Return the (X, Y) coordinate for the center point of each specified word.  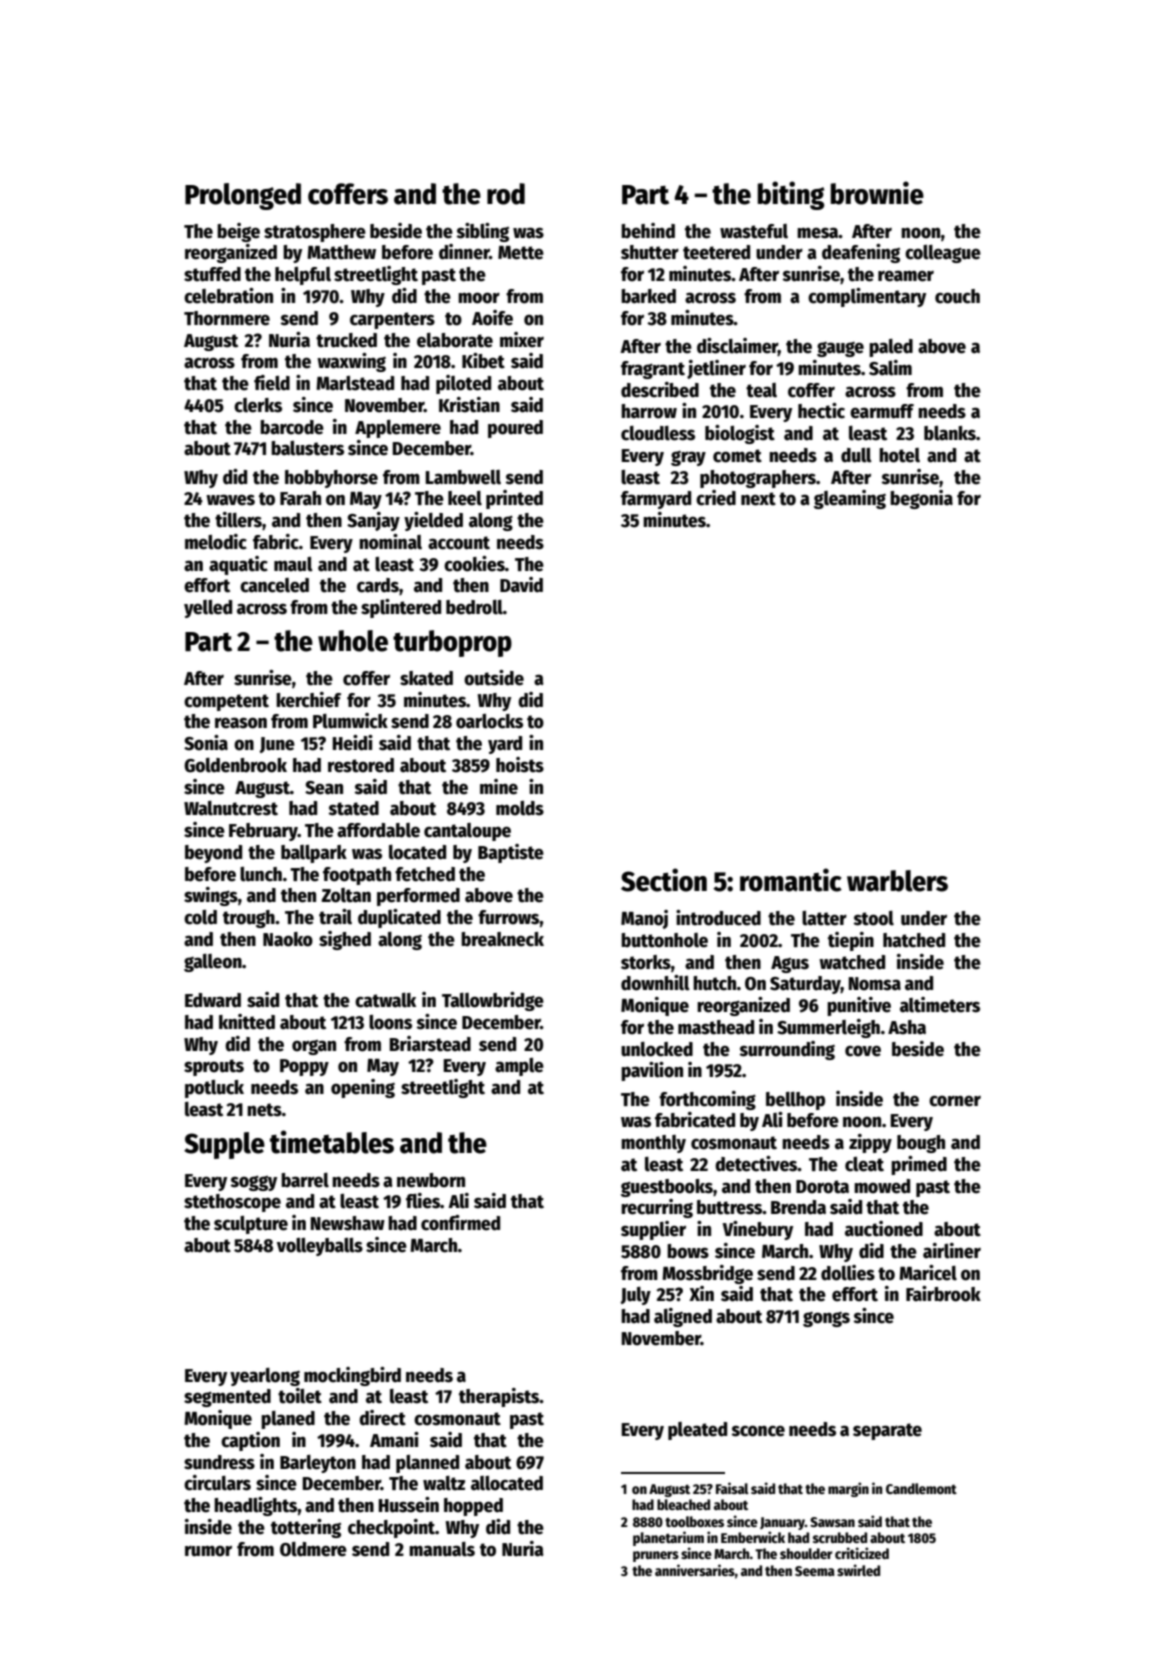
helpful (303, 276)
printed (514, 499)
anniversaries (695, 1570)
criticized (862, 1553)
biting (791, 195)
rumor (208, 1551)
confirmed (460, 1223)
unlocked (657, 1049)
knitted (247, 1022)
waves (230, 500)
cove (863, 1051)
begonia (921, 499)
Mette (521, 253)
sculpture (251, 1225)
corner (955, 1101)
